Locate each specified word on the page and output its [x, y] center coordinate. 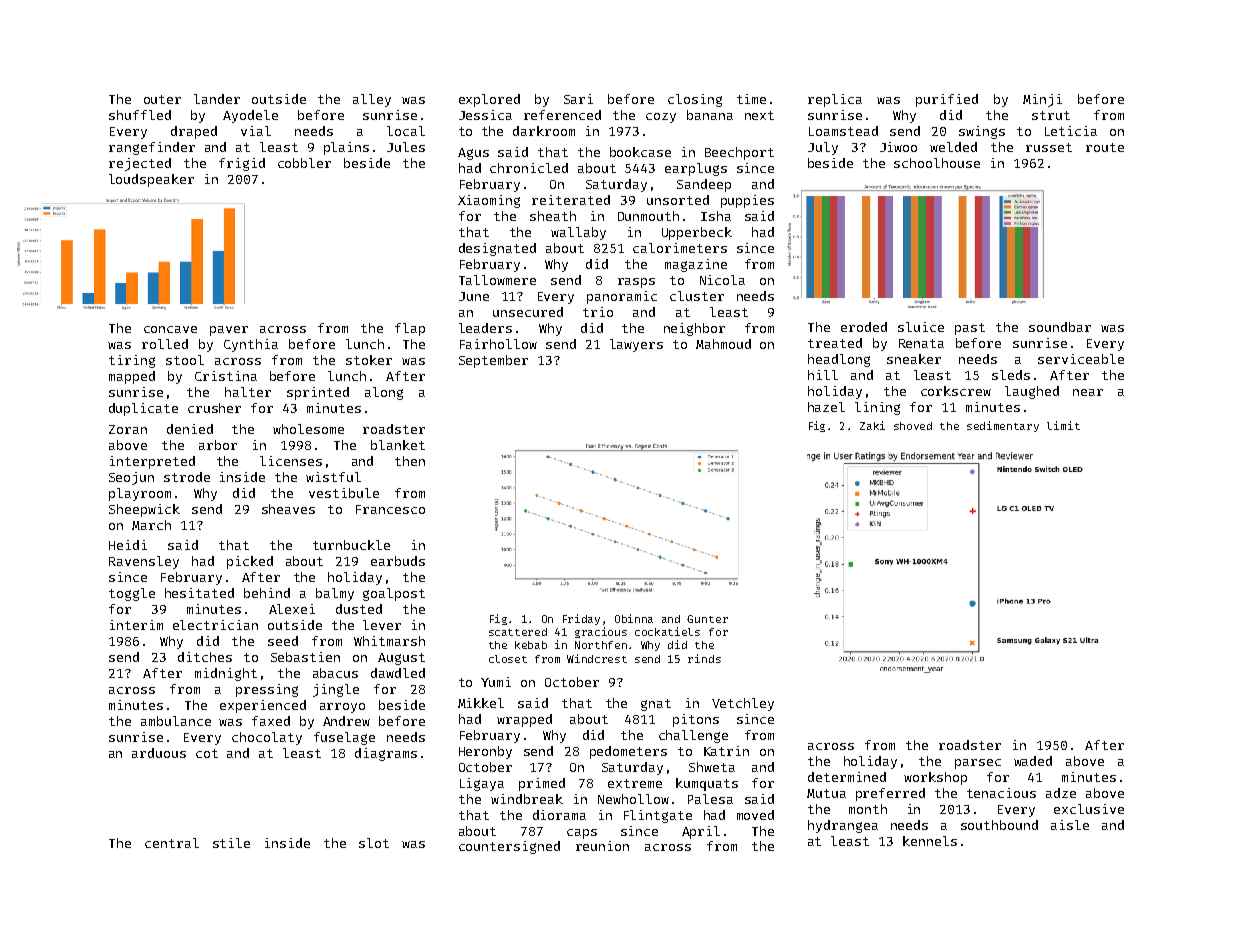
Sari [578, 99]
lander [217, 99]
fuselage [344, 738]
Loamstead [843, 131]
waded [1033, 761]
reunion [602, 846]
